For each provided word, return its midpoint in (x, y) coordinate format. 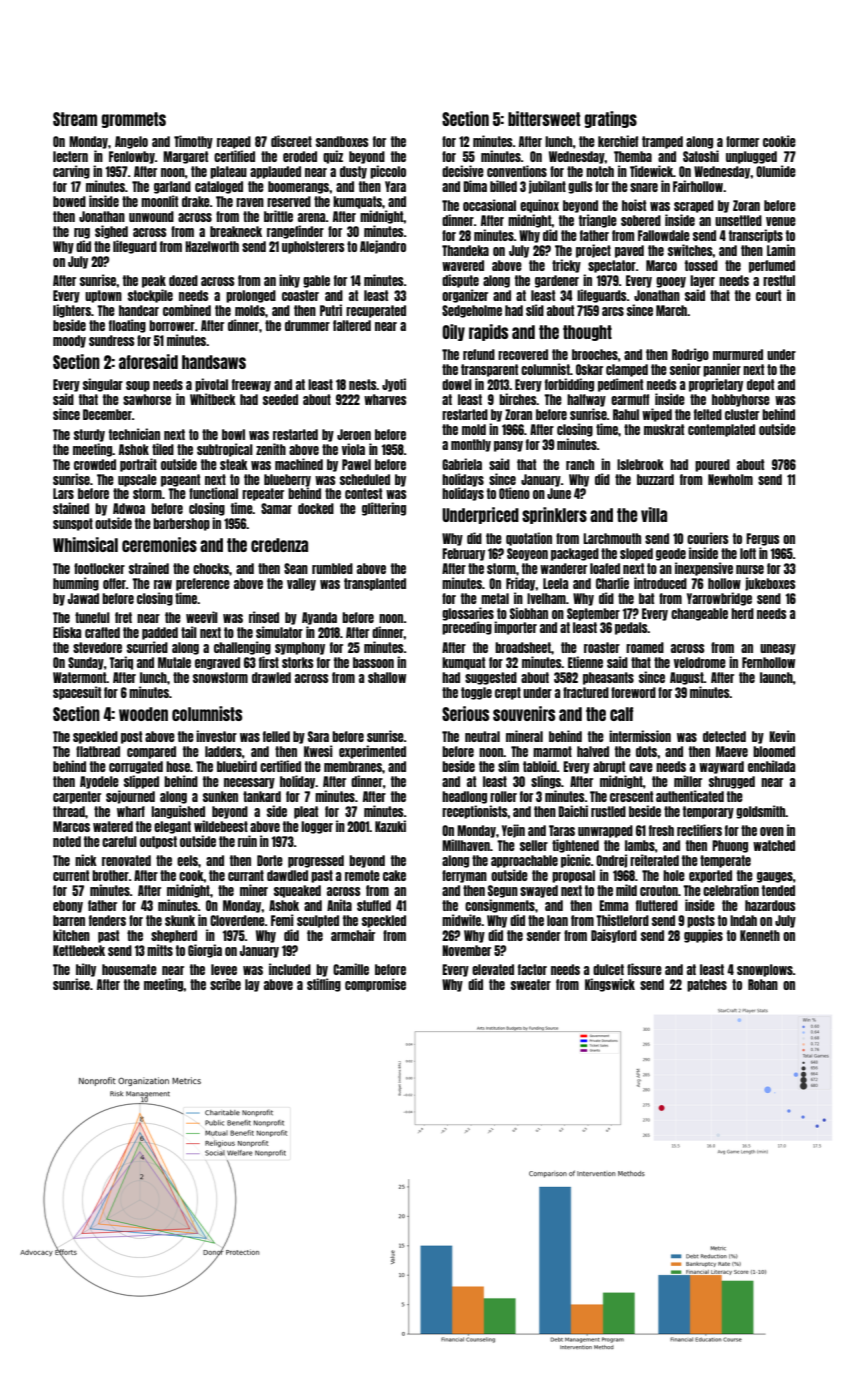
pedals (631, 628)
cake (394, 875)
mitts (160, 950)
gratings (611, 119)
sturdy (89, 435)
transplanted (375, 584)
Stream (75, 119)
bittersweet (544, 118)
